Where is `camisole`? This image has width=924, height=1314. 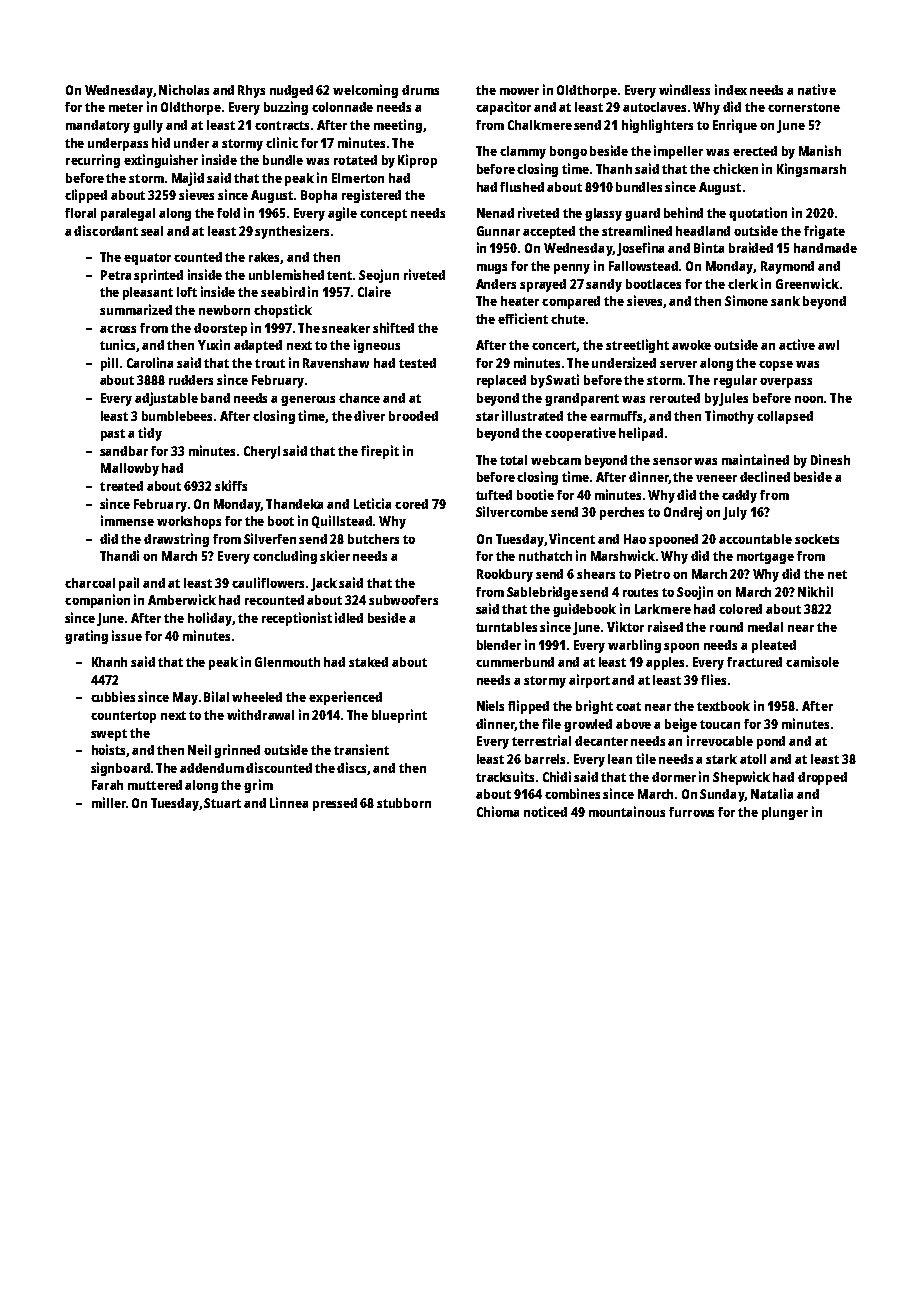 camisole is located at coordinates (812, 661).
